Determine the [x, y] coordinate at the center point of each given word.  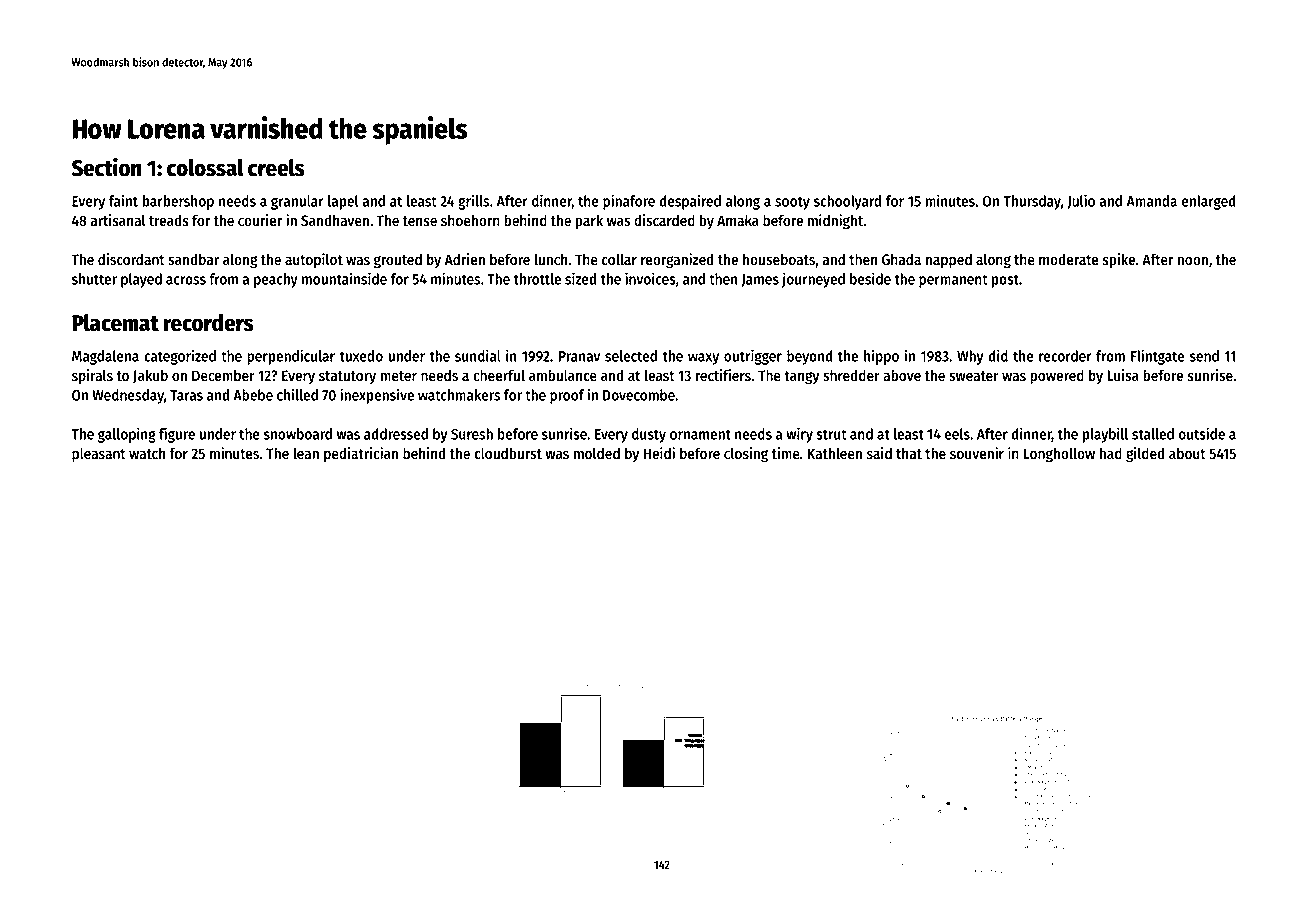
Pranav [579, 356]
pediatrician [361, 454]
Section [107, 167]
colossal [205, 168]
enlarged [1209, 202]
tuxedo [361, 356]
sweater [974, 376]
